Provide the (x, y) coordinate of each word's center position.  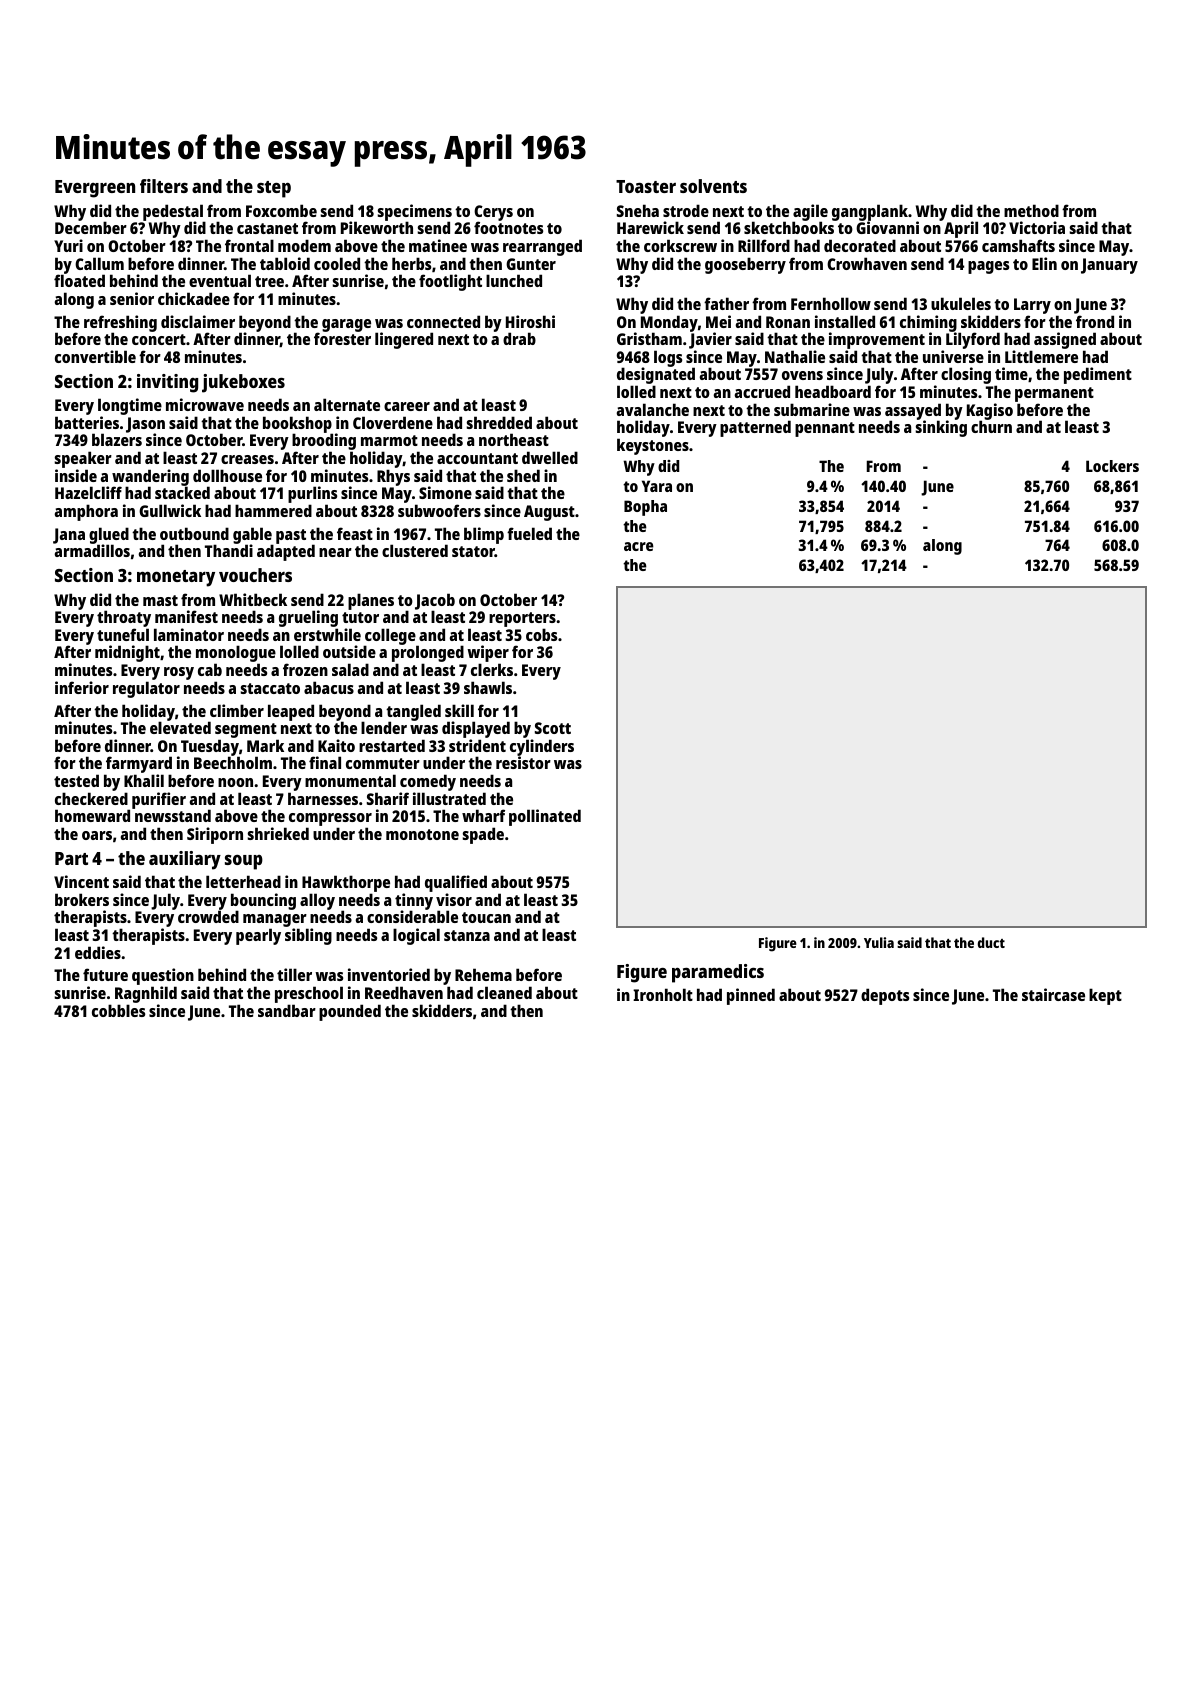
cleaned (504, 992)
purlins (312, 494)
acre (639, 546)
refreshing (120, 324)
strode (686, 210)
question (163, 976)
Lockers (1112, 466)
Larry (1032, 306)
